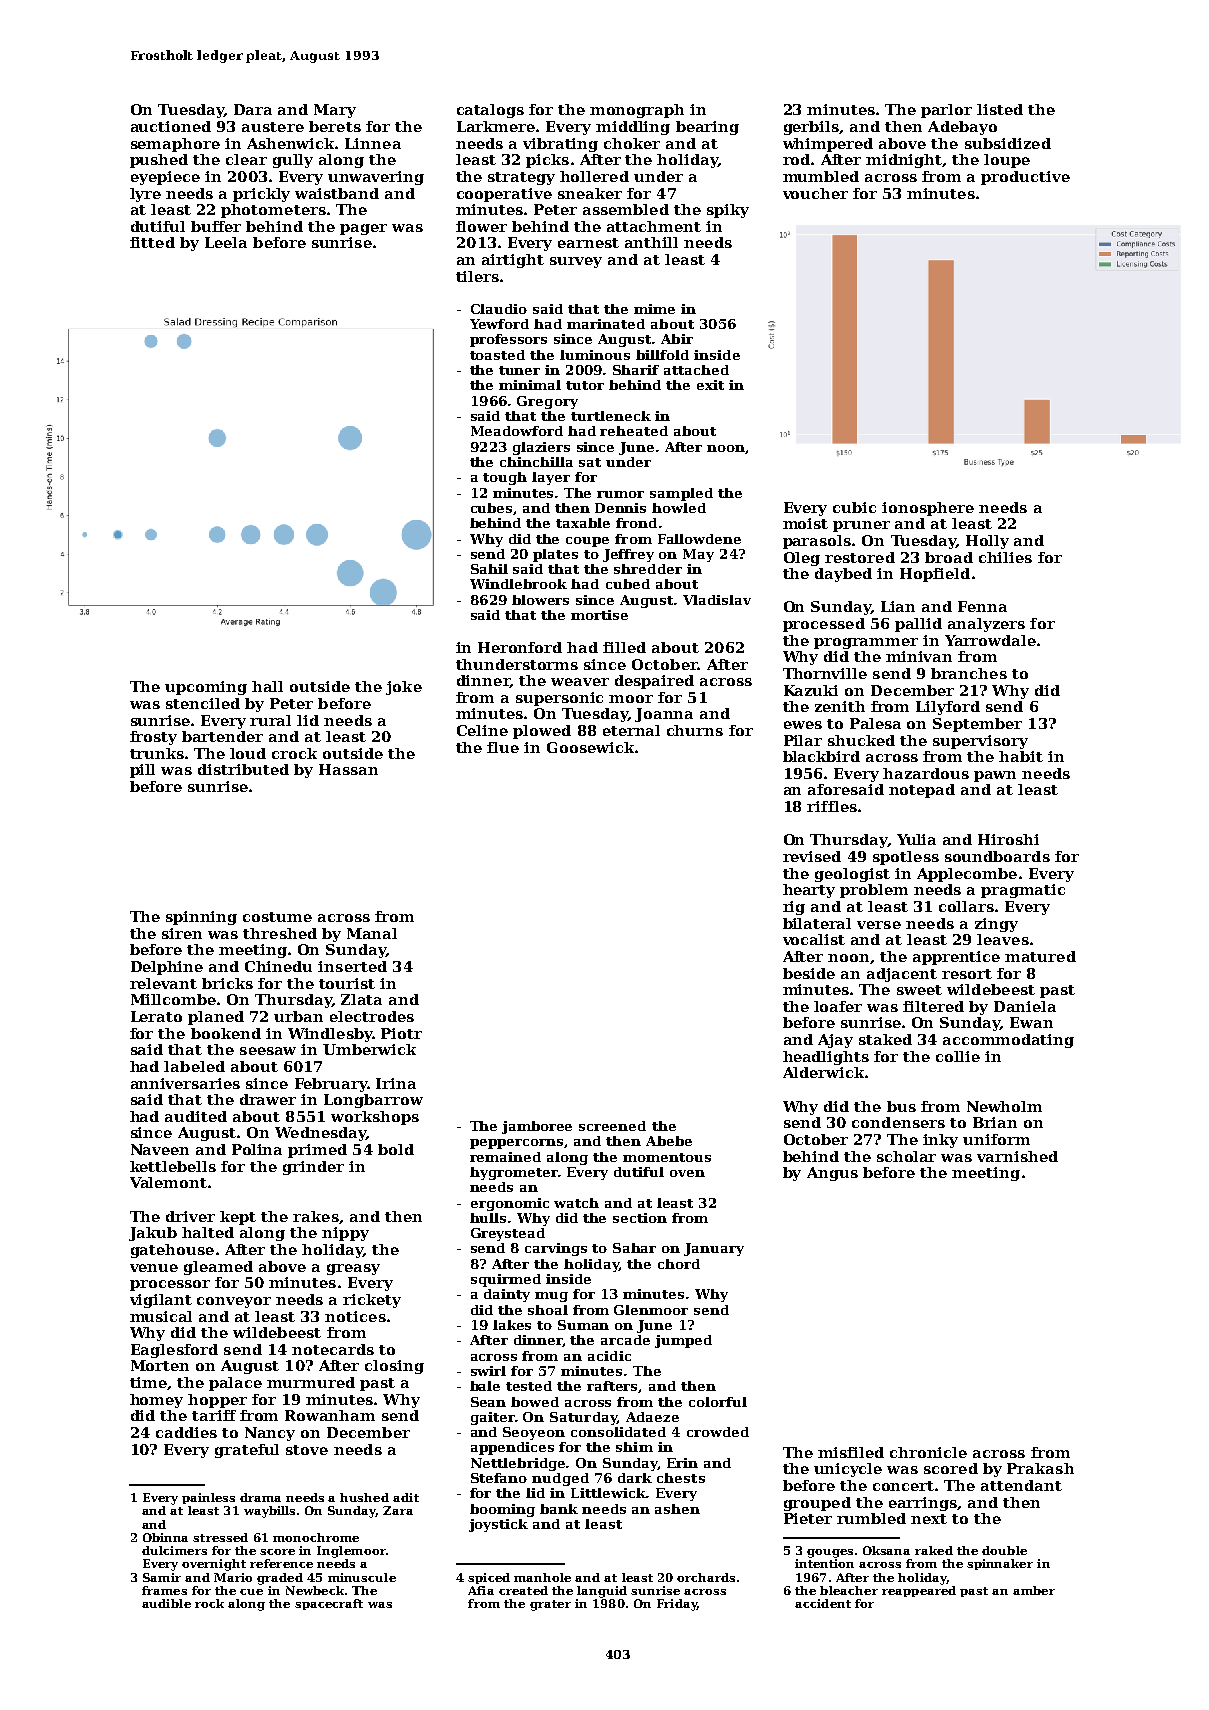  Describe the element at coordinates (477, 276) in the page. I see `tilers` at that location.
